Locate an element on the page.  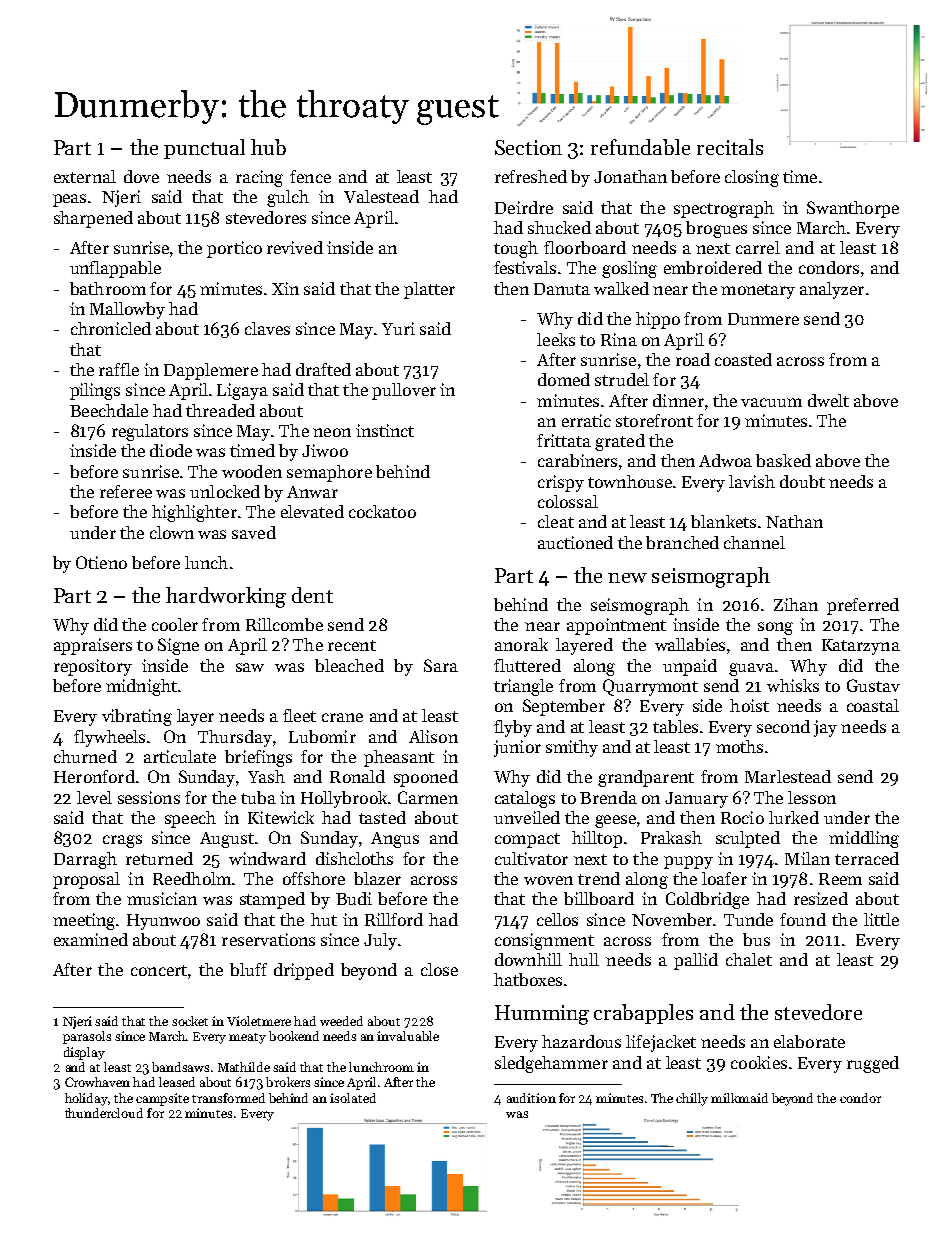
Carmen is located at coordinates (428, 797).
